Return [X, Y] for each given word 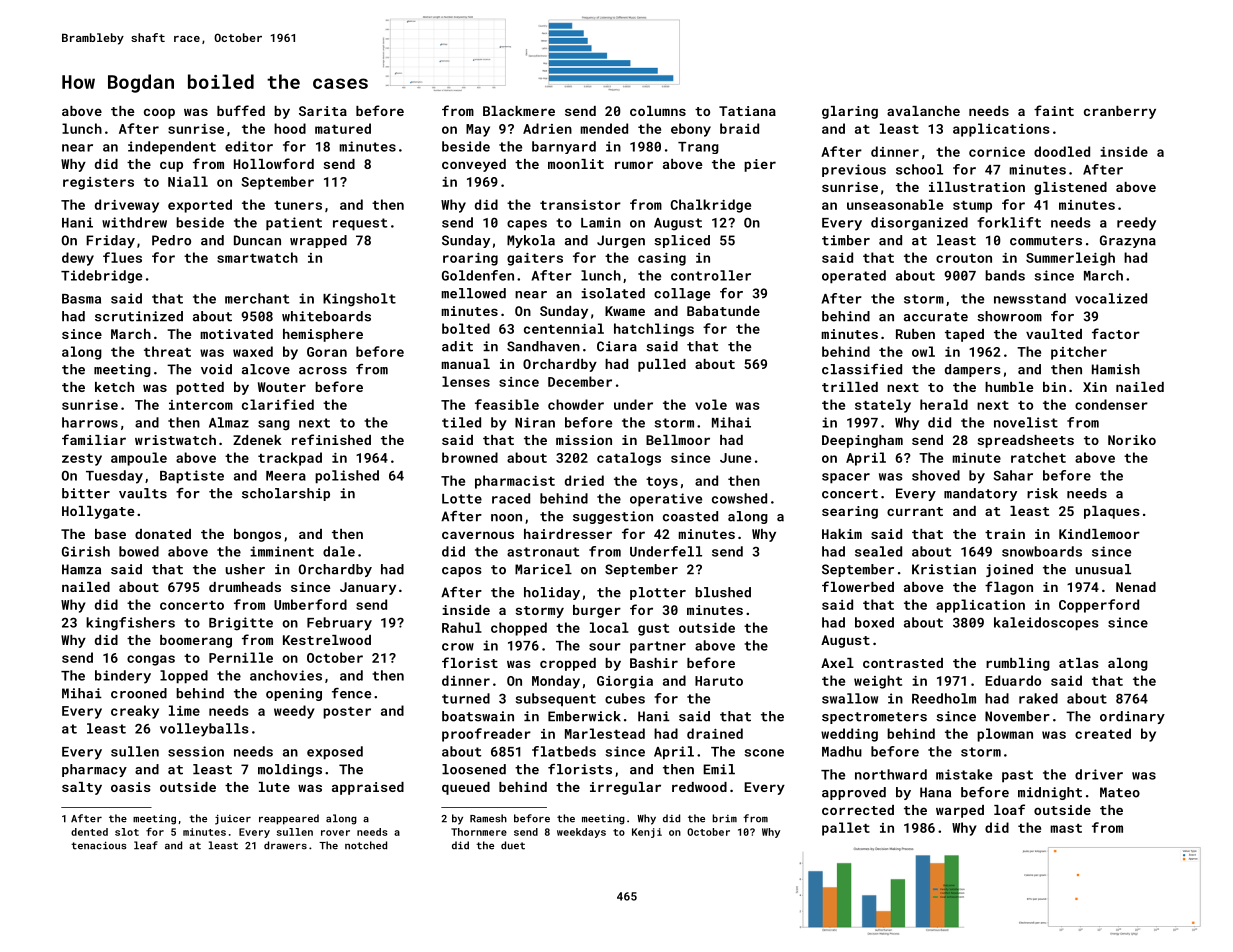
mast [1066, 828]
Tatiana [747, 111]
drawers [285, 845]
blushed [723, 592]
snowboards [1042, 551]
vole [711, 404]
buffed [241, 110]
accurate [936, 317]
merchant [257, 298]
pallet [846, 829]
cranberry [1120, 112]
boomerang [196, 641]
